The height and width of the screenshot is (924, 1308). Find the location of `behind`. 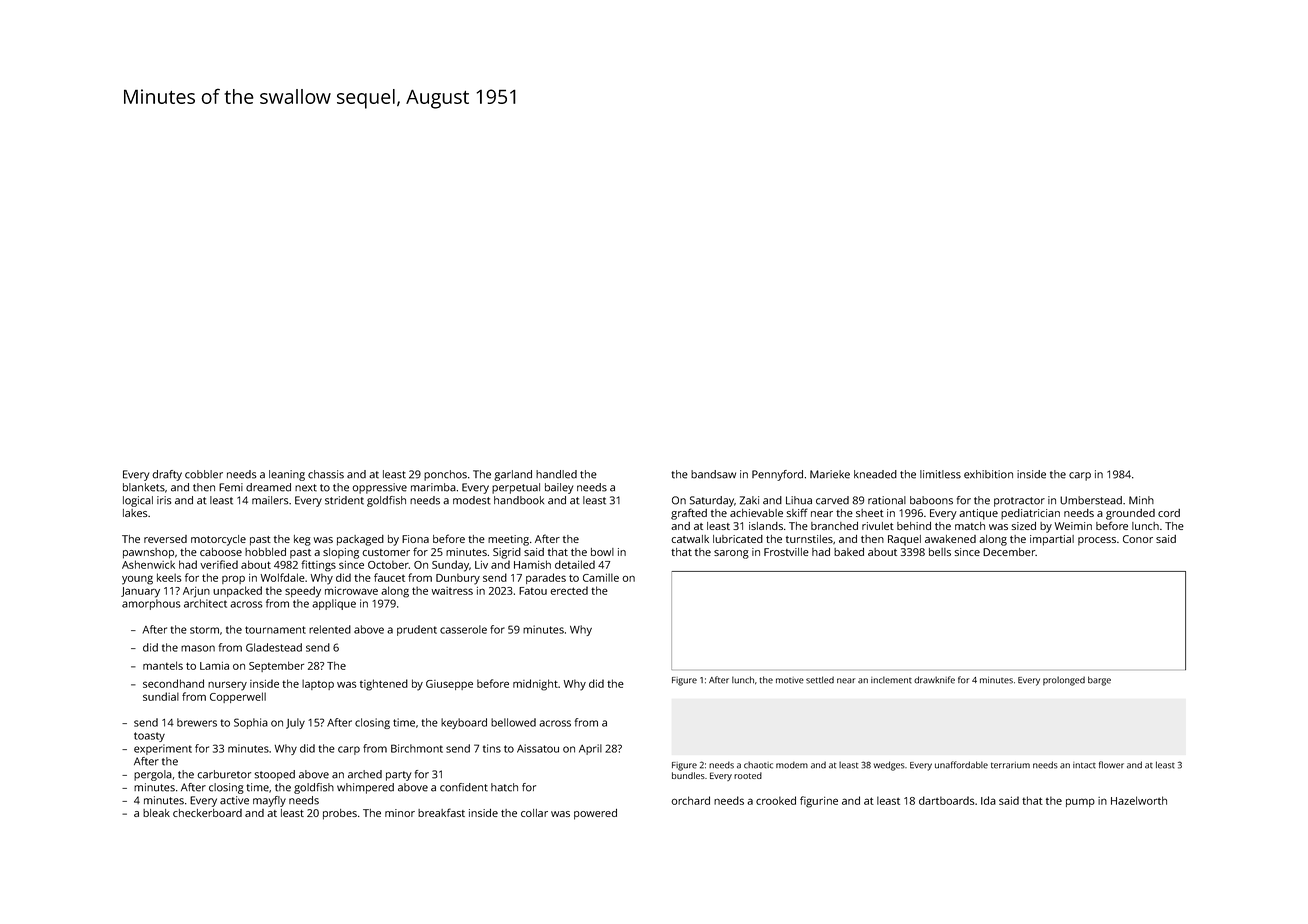

behind is located at coordinates (914, 526).
